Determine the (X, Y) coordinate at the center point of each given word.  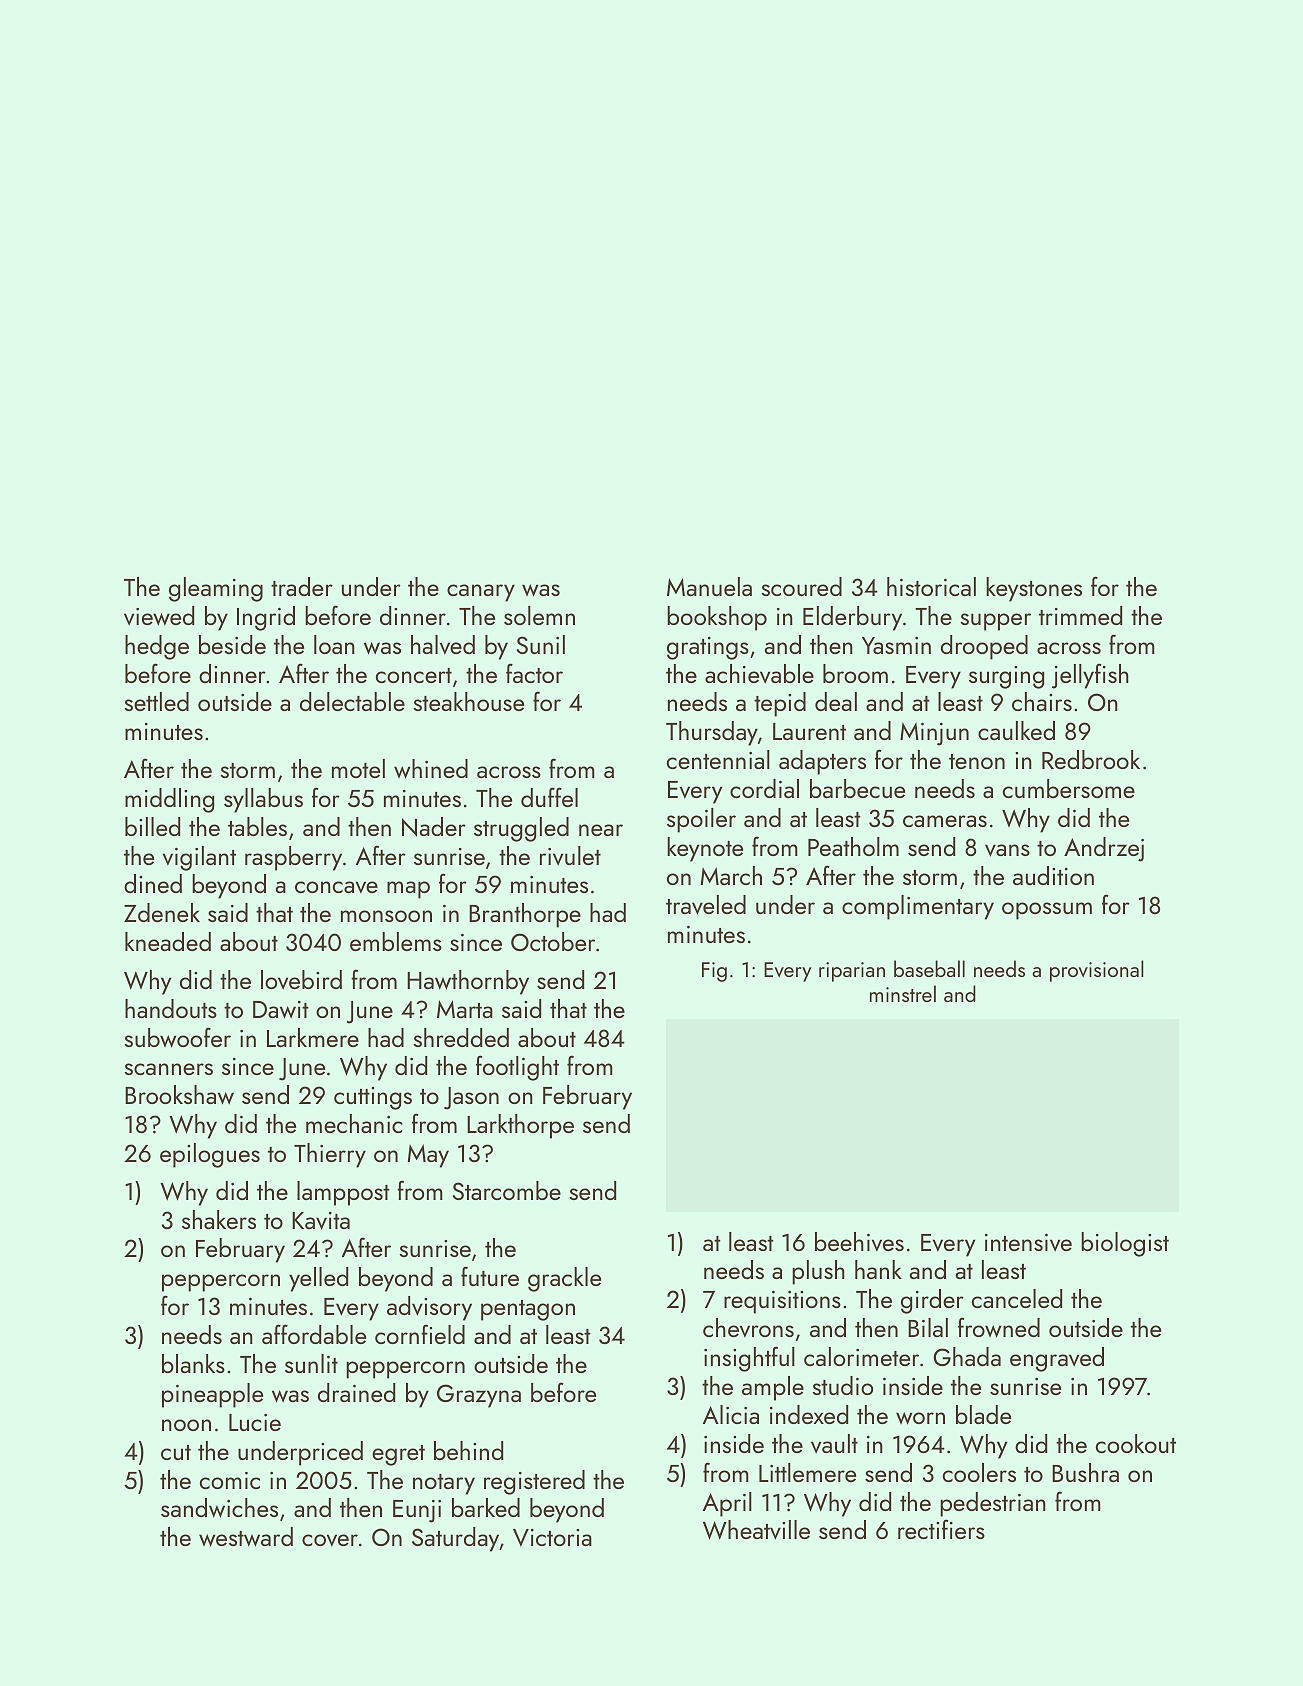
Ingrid (266, 618)
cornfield (420, 1334)
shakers (219, 1219)
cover (330, 1540)
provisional (1097, 971)
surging (1006, 677)
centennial (718, 759)
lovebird (301, 980)
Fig (714, 972)
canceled (1017, 1298)
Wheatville (756, 1530)
